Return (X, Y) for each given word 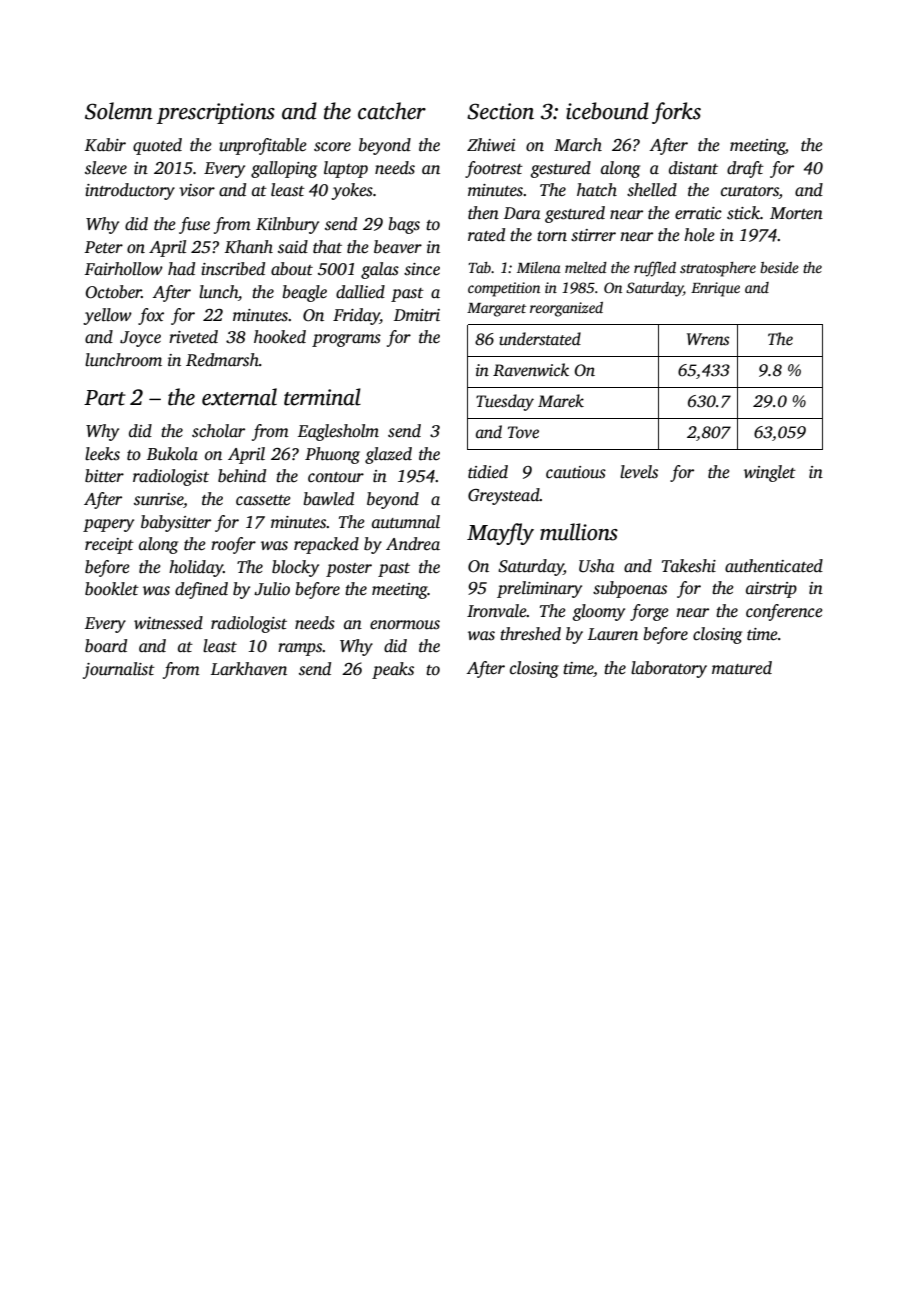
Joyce (140, 339)
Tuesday (505, 402)
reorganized (566, 309)
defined (201, 590)
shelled (652, 190)
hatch (597, 190)
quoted (157, 146)
